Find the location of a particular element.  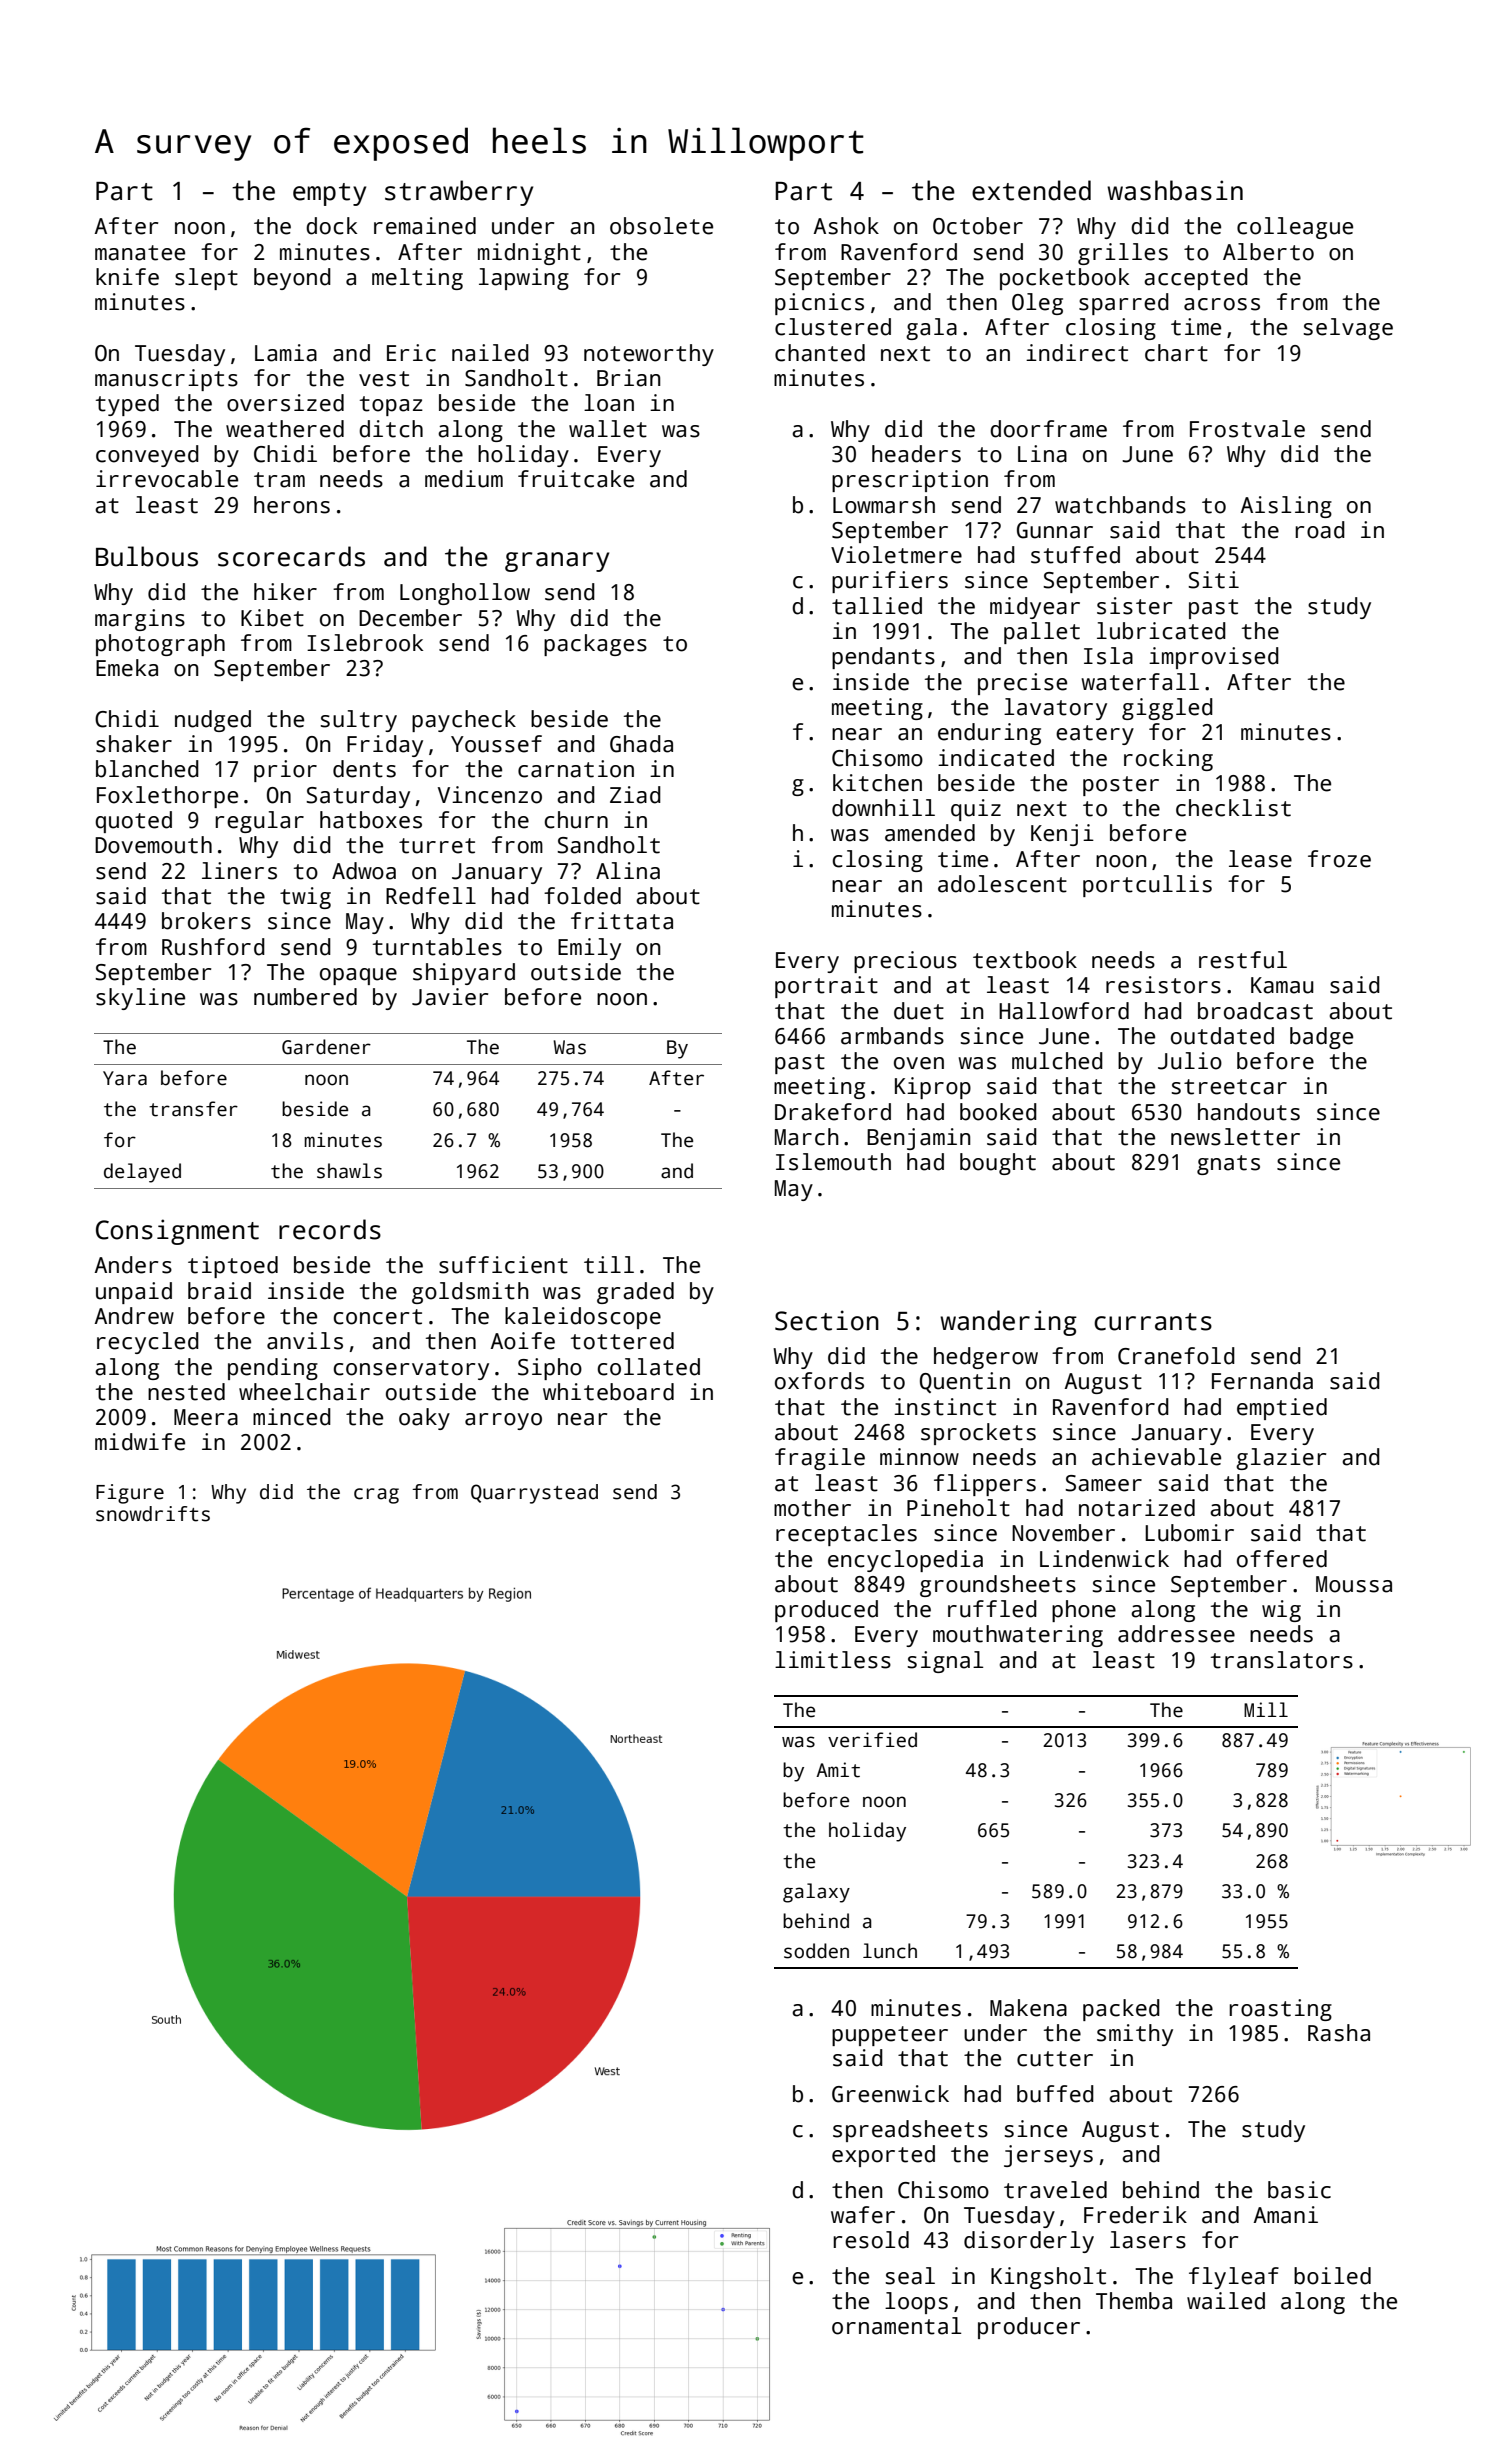

sodden is located at coordinates (816, 1951).
